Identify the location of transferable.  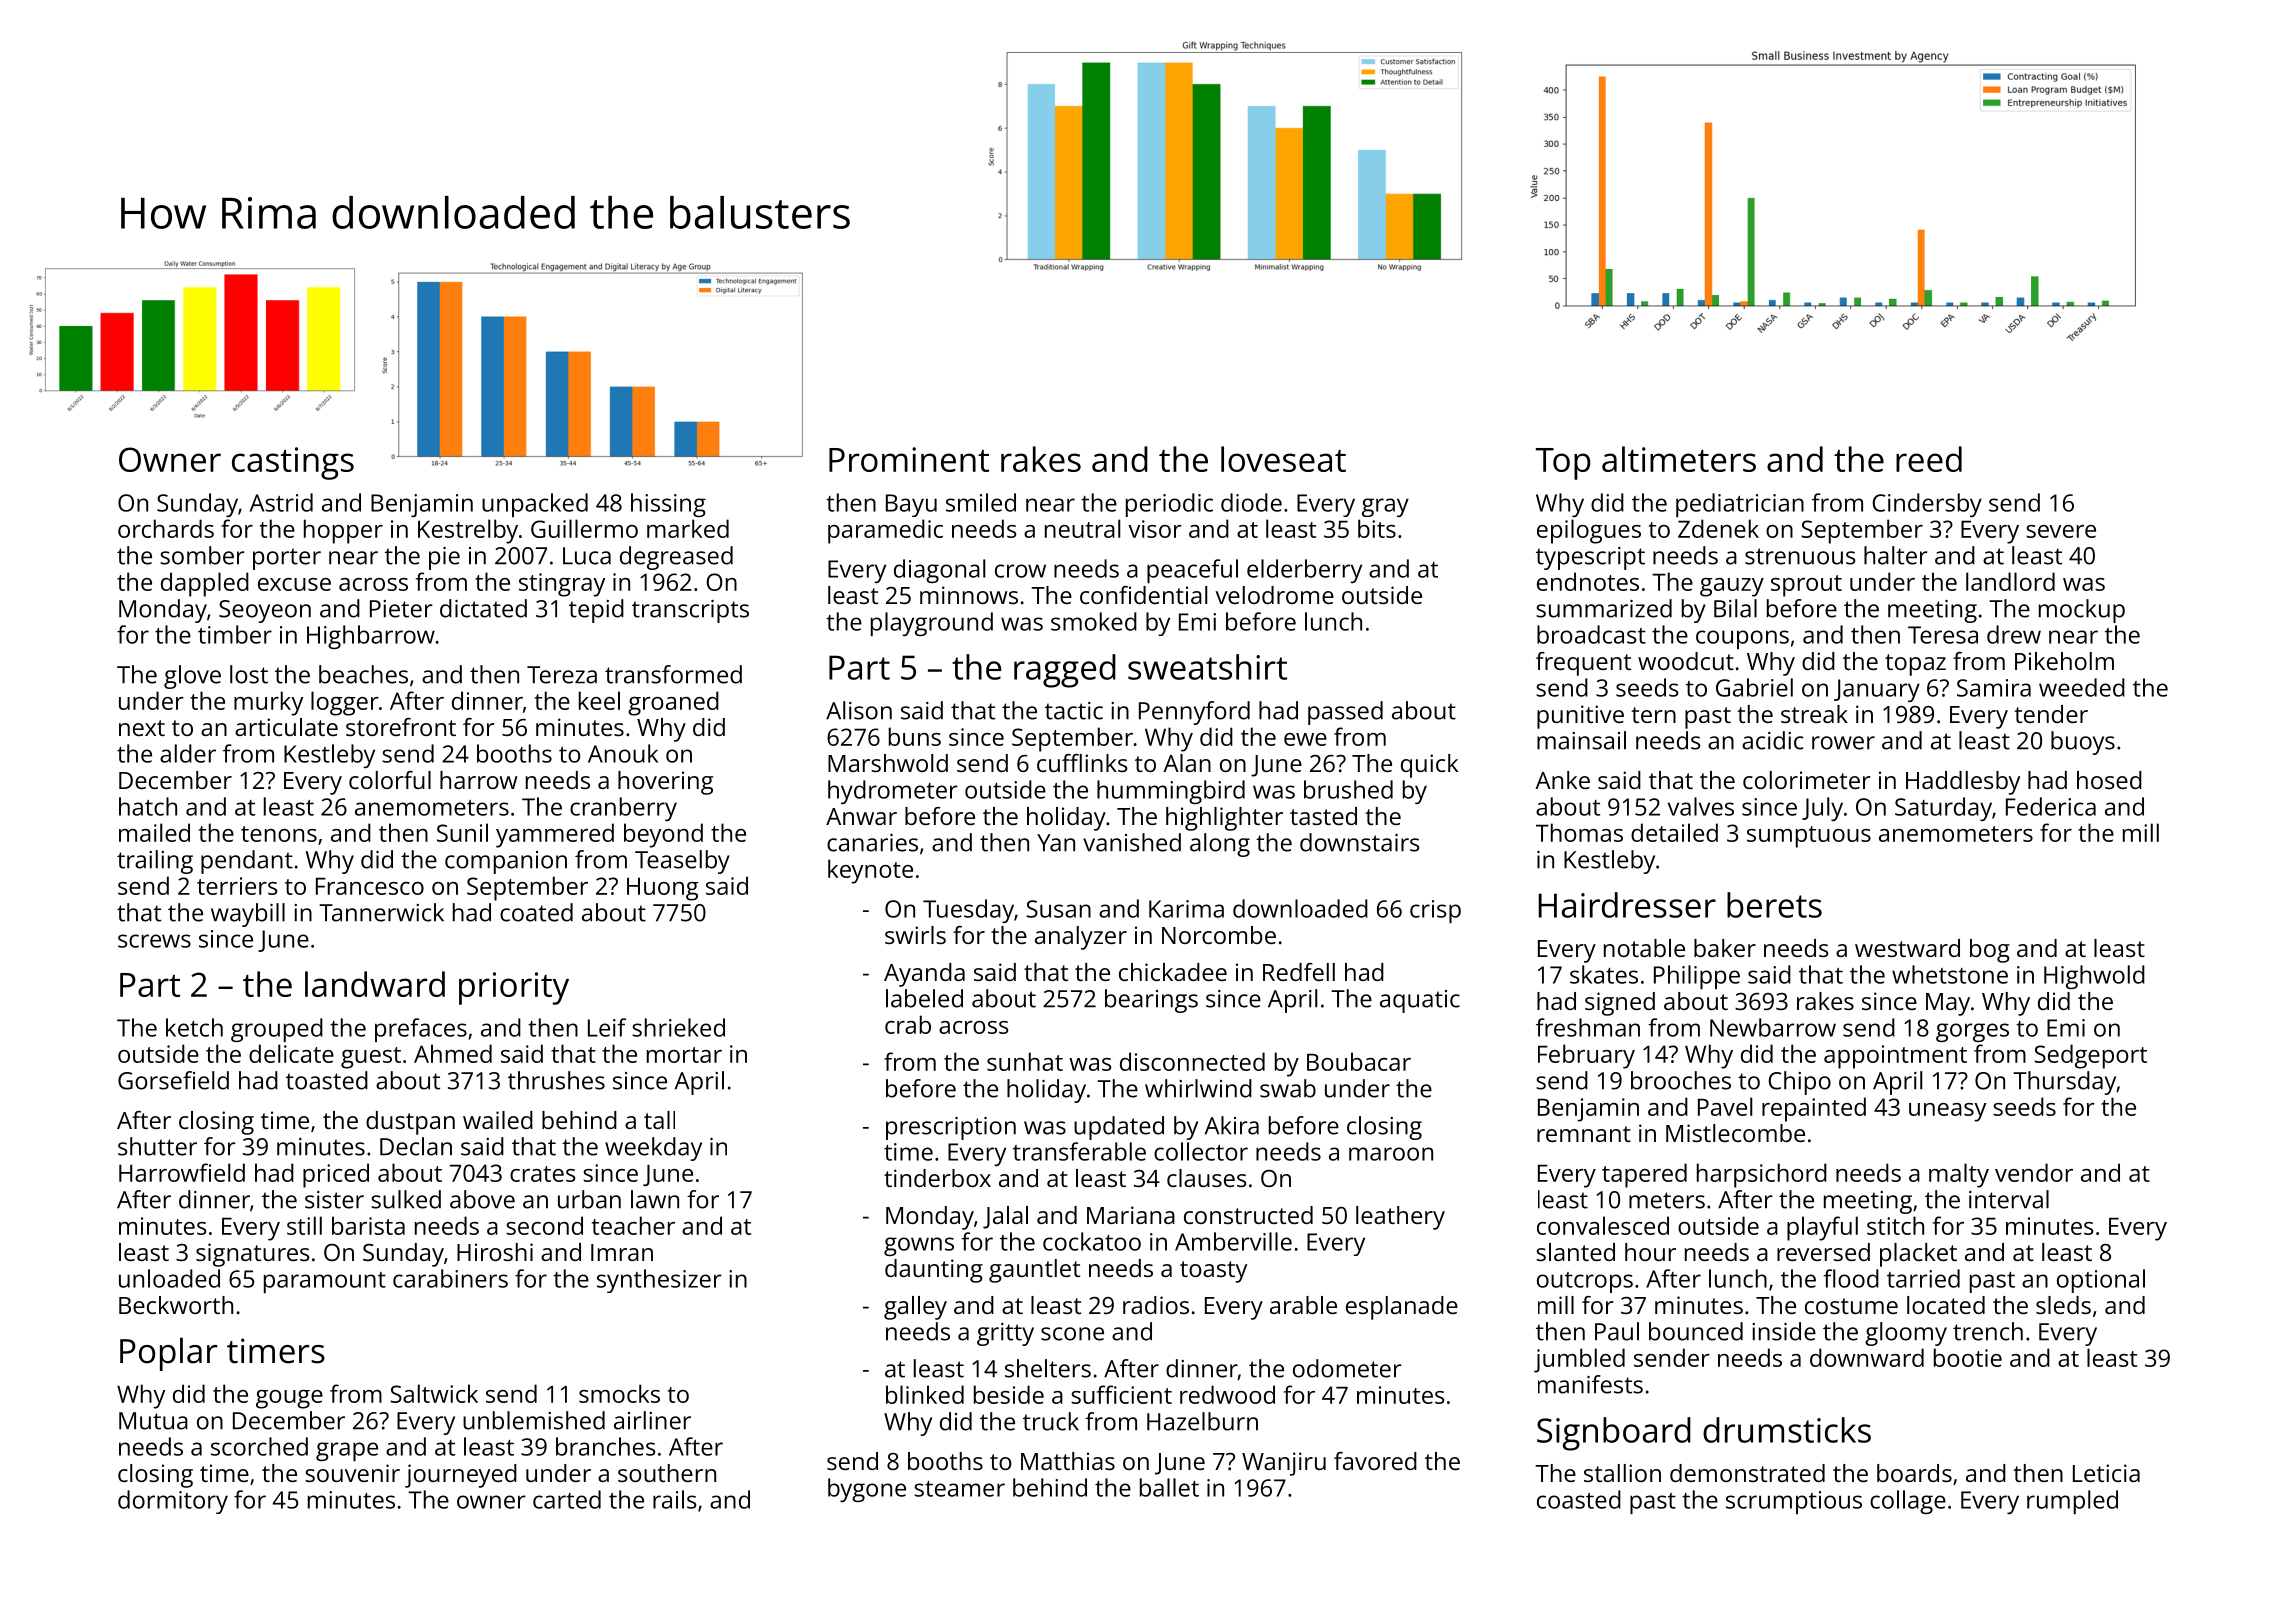
(1079, 1151).
